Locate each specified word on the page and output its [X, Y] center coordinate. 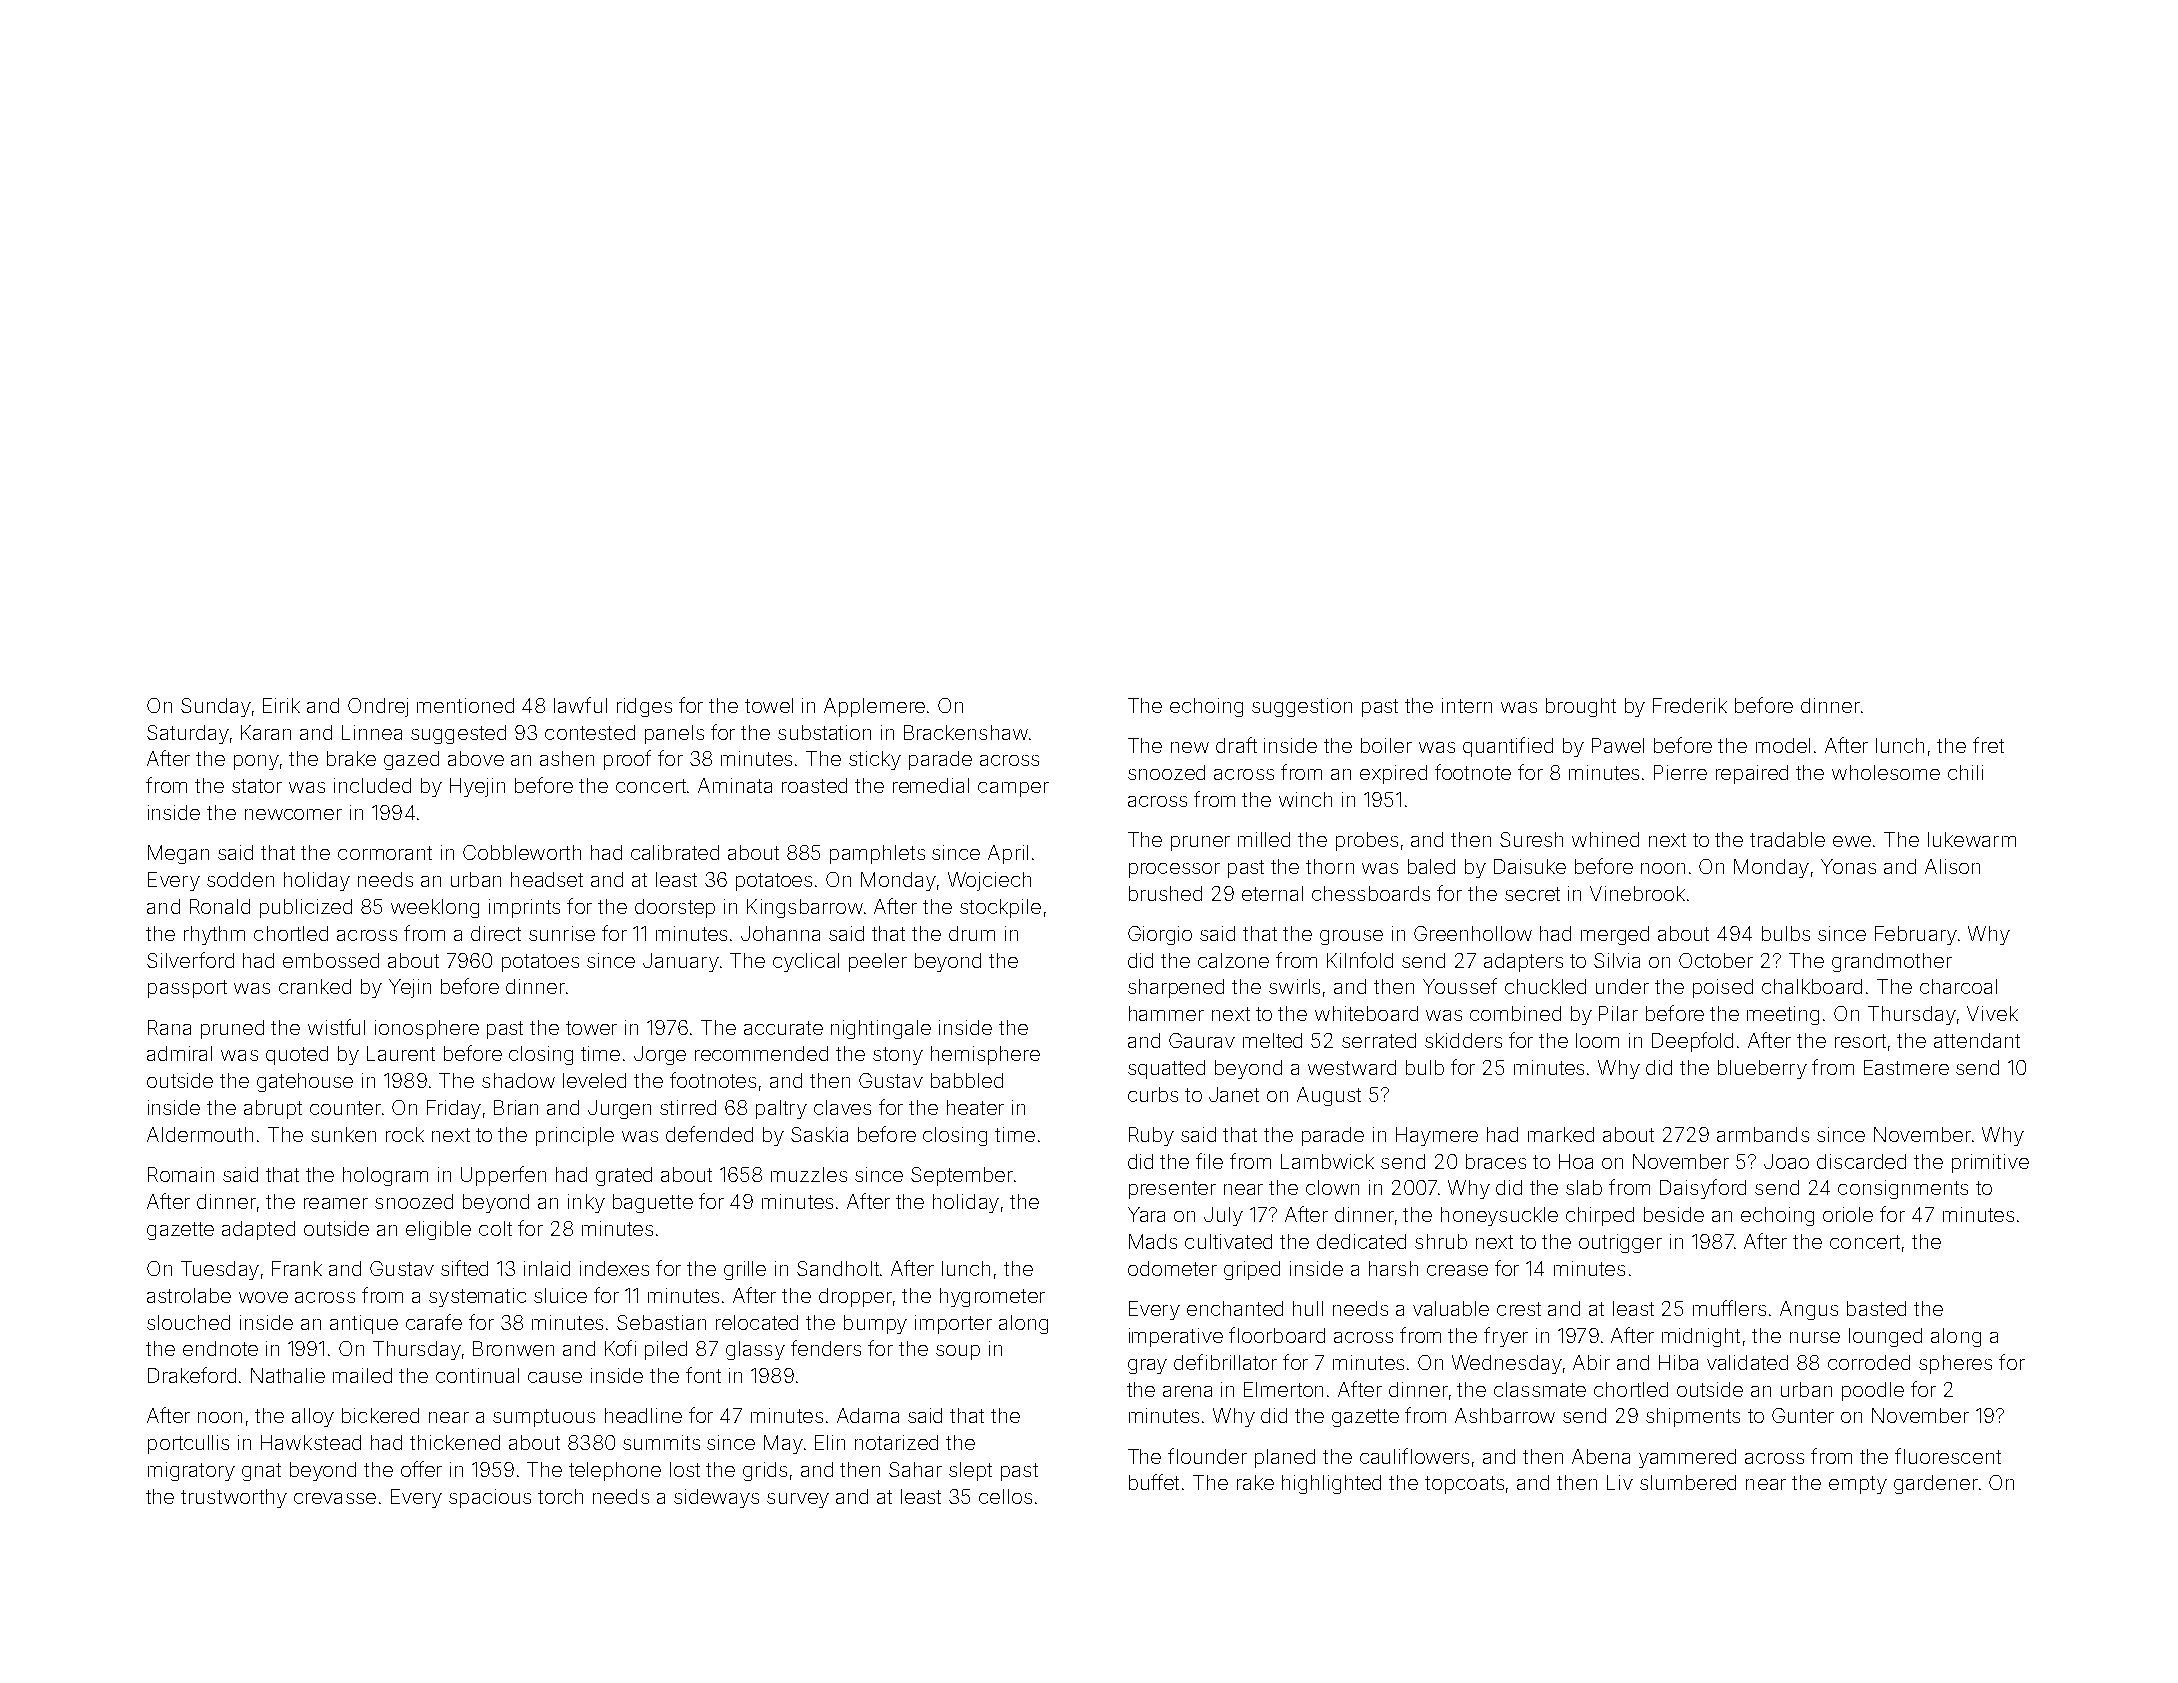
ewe [1852, 841]
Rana [169, 1027]
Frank [297, 1268]
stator [257, 786]
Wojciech [989, 881]
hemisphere [985, 1055]
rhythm [214, 935]
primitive [1990, 1163]
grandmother [1892, 962]
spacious [490, 1498]
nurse [1815, 1337]
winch [1305, 799]
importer [953, 1324]
